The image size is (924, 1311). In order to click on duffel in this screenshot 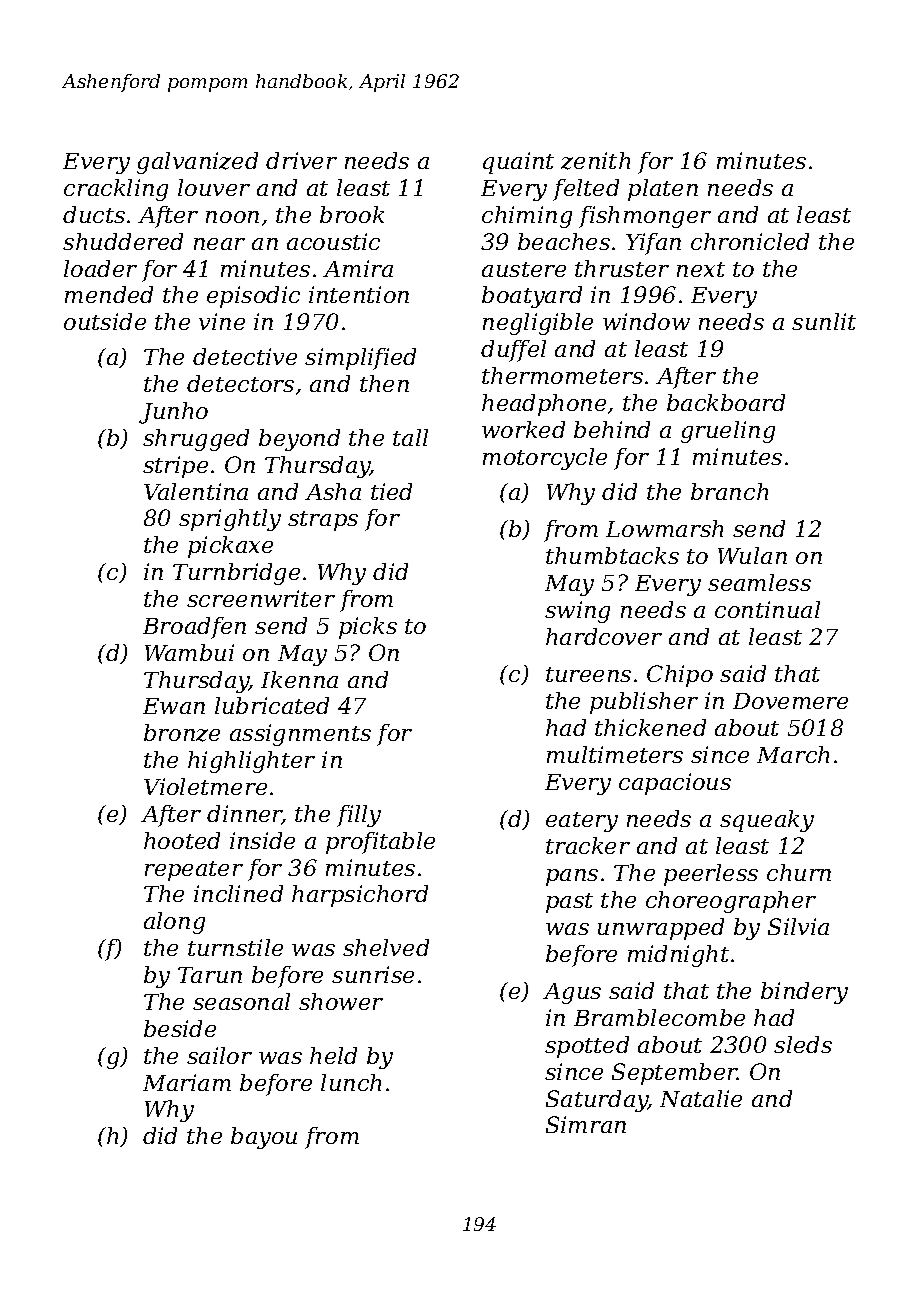, I will do `click(513, 351)`.
